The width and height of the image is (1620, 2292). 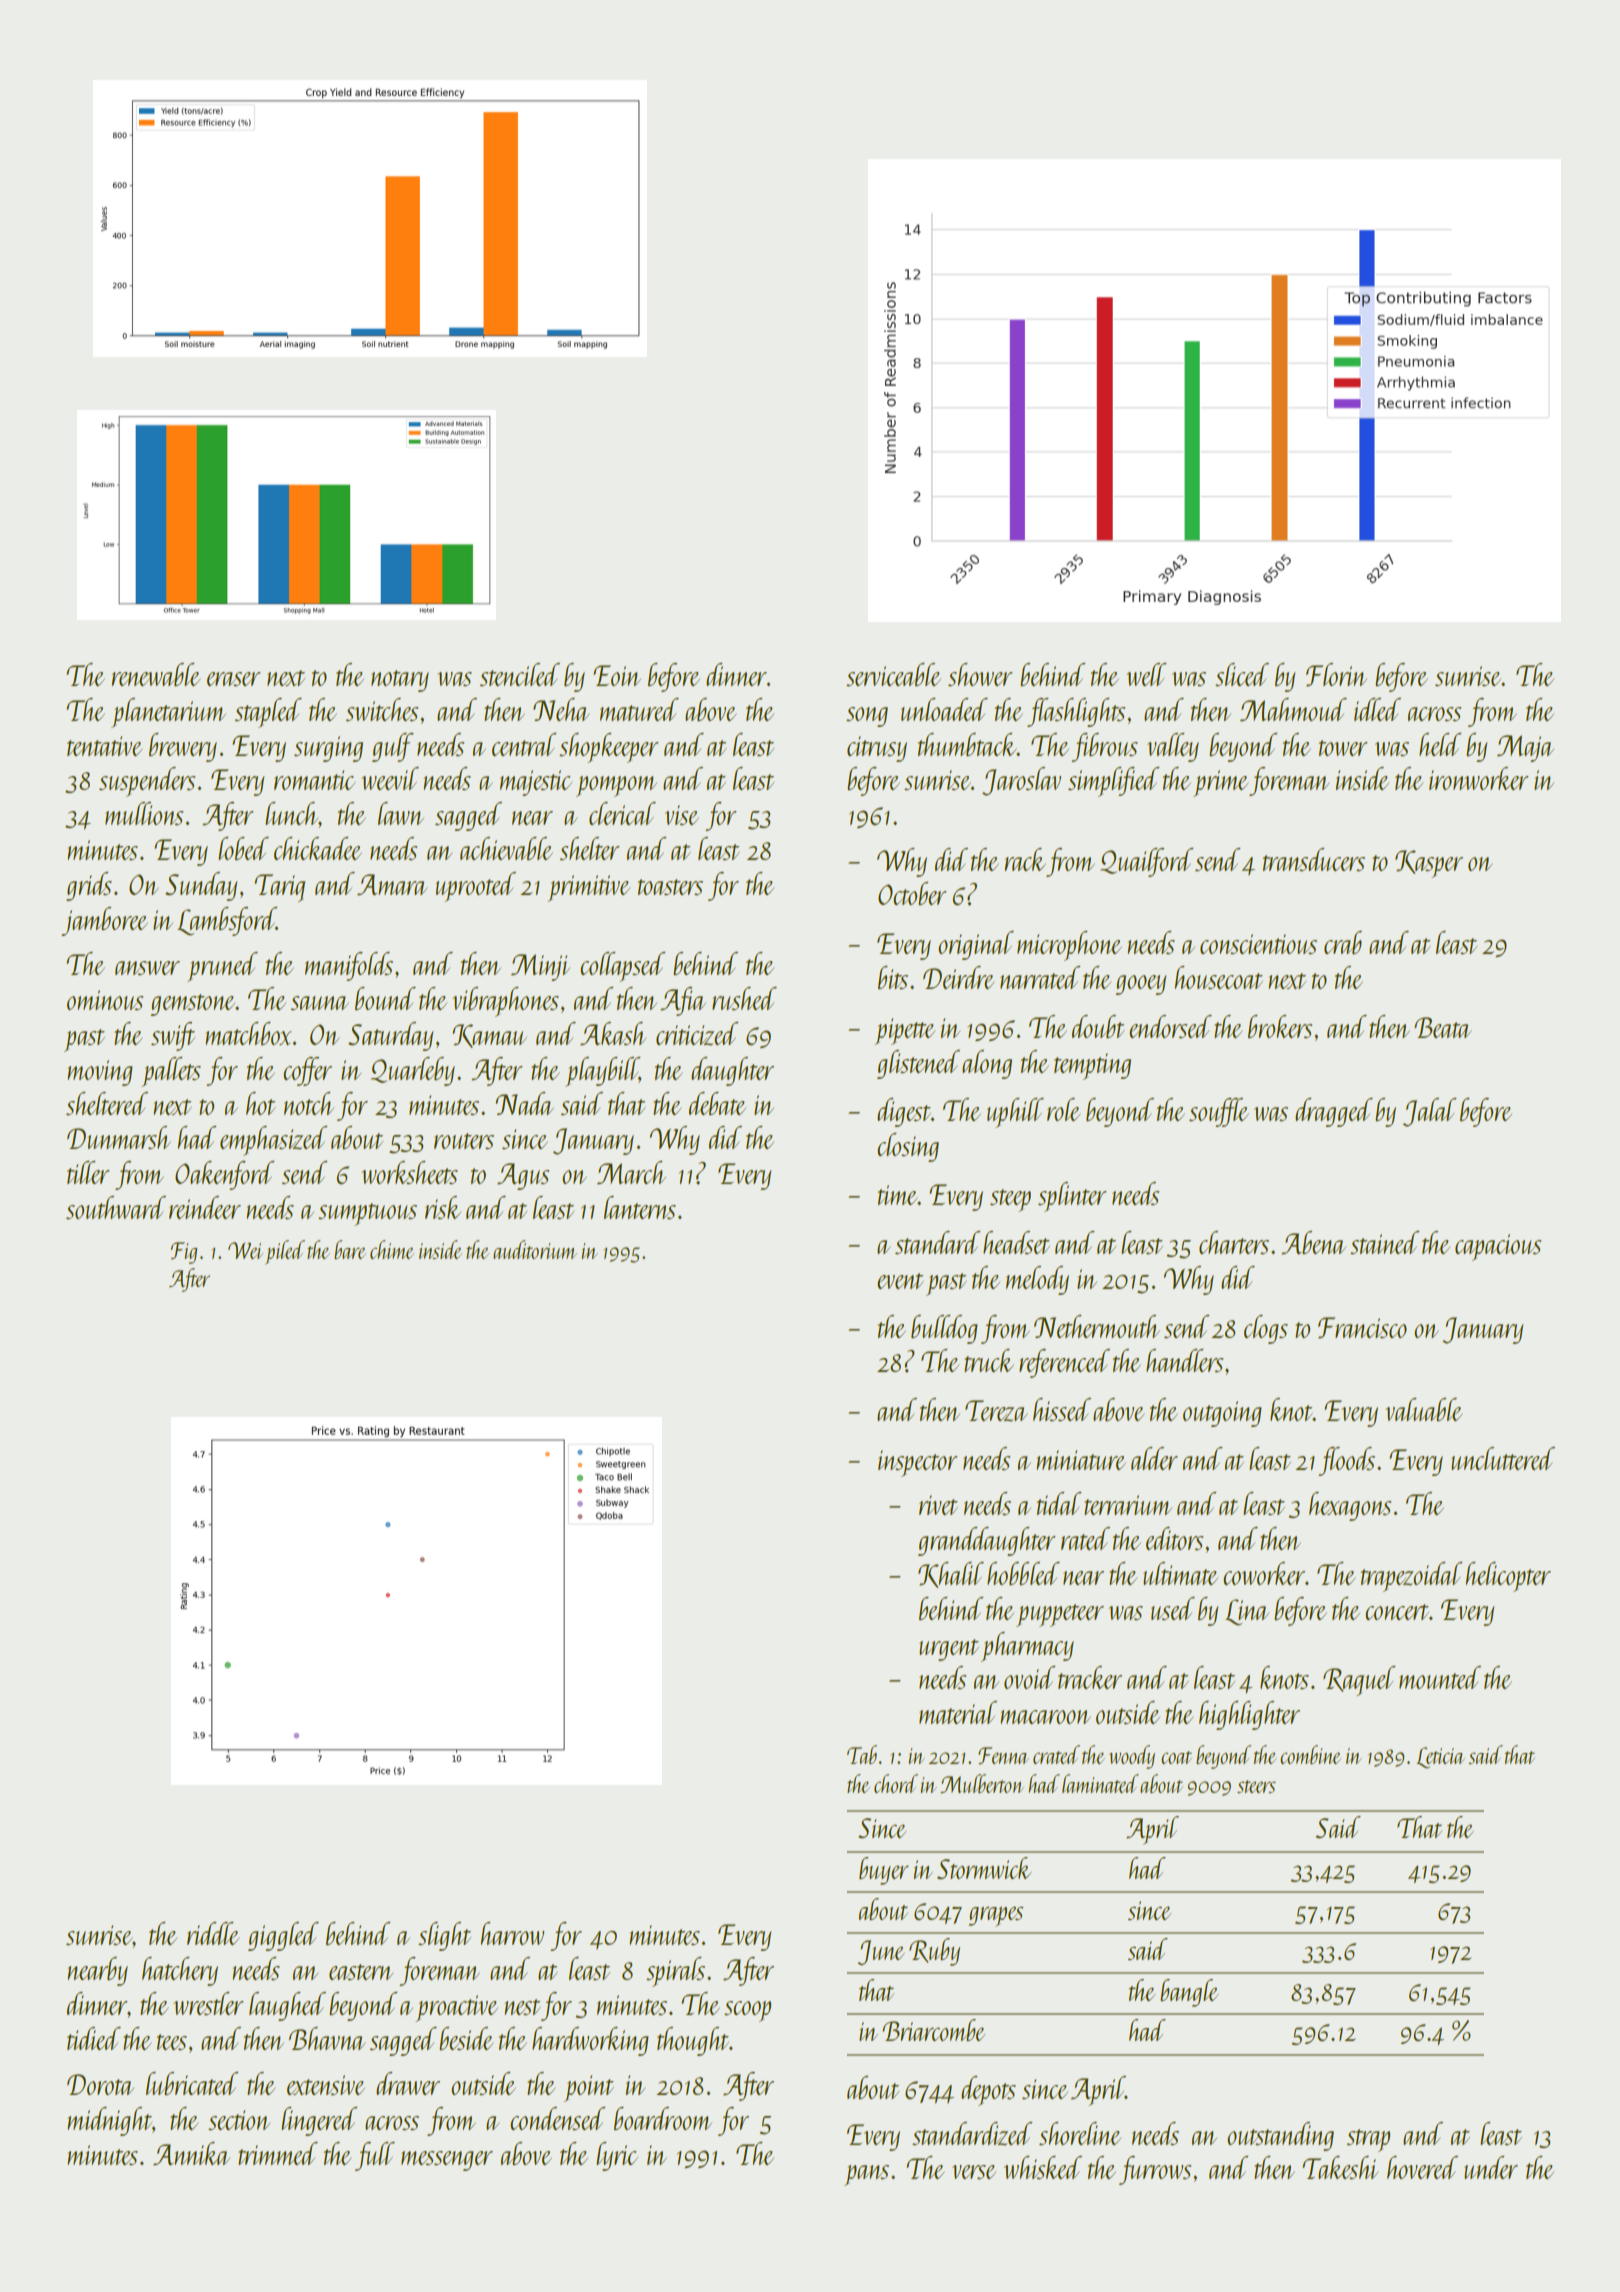 What do you see at coordinates (535, 1249) in the image?
I see `auditorium` at bounding box center [535, 1249].
